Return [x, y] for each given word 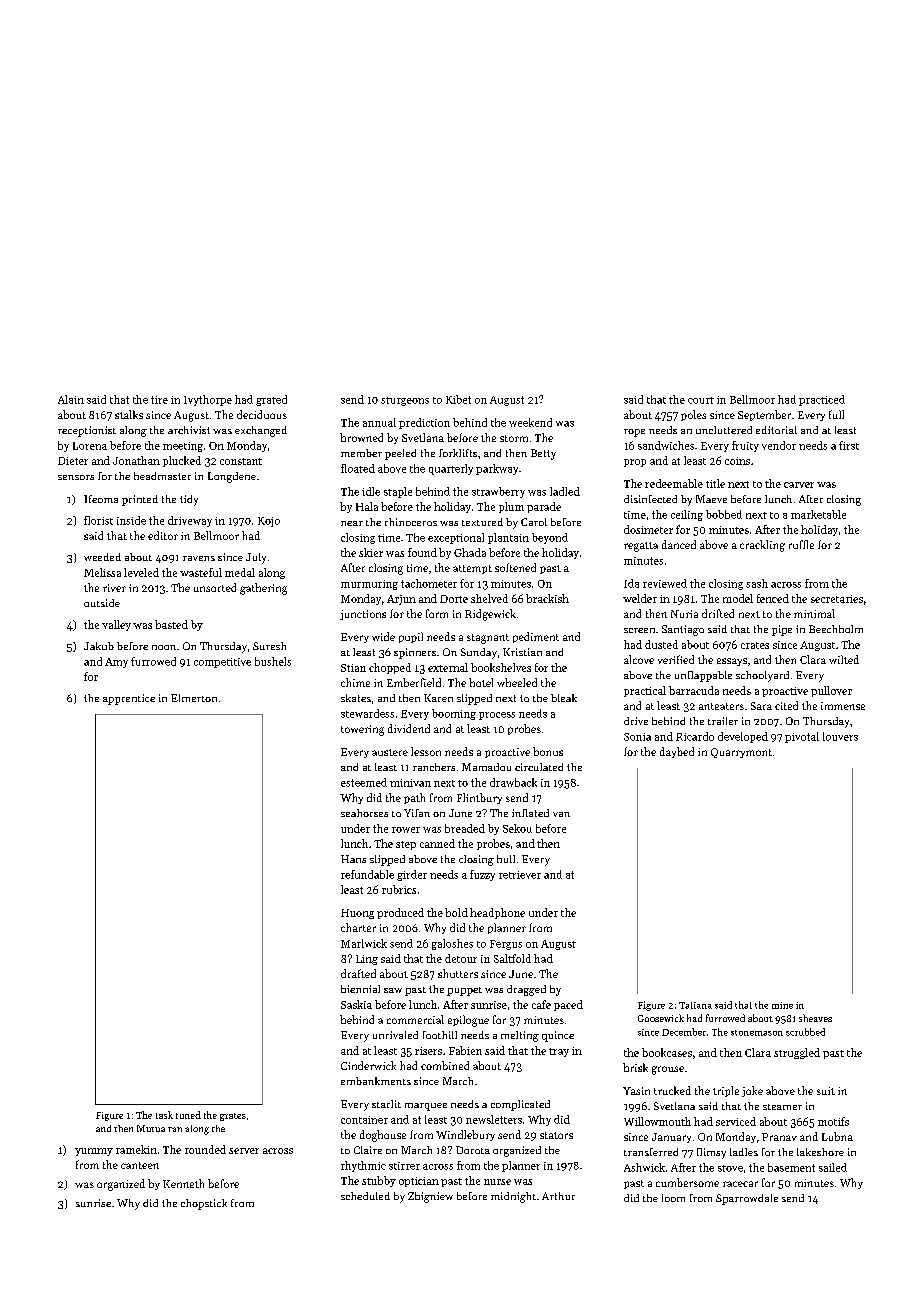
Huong [357, 914]
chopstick [204, 1204]
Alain [71, 399]
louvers [840, 736]
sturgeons [405, 401]
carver [799, 485]
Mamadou [486, 767]
